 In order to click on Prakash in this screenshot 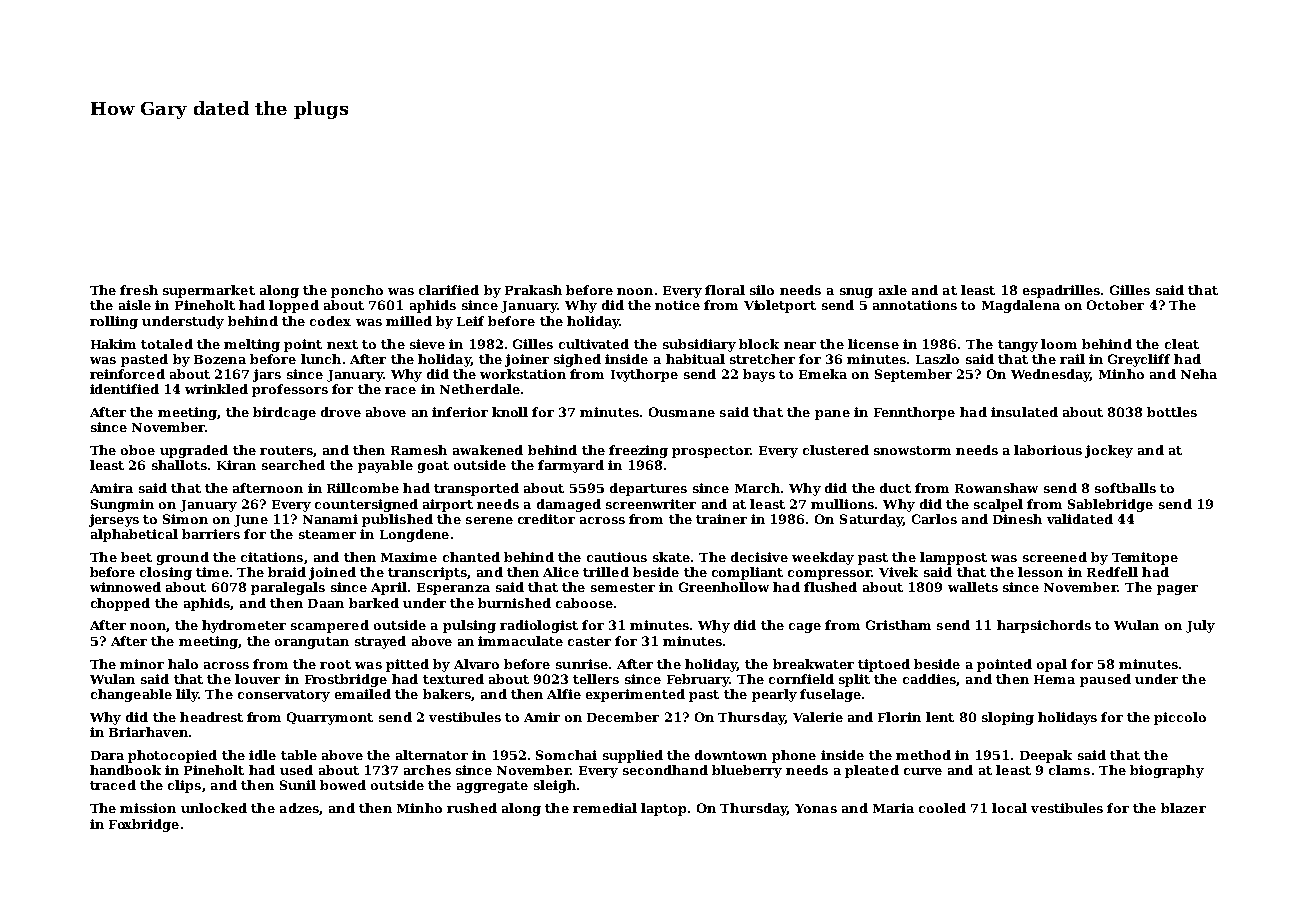, I will do `click(533, 290)`.
